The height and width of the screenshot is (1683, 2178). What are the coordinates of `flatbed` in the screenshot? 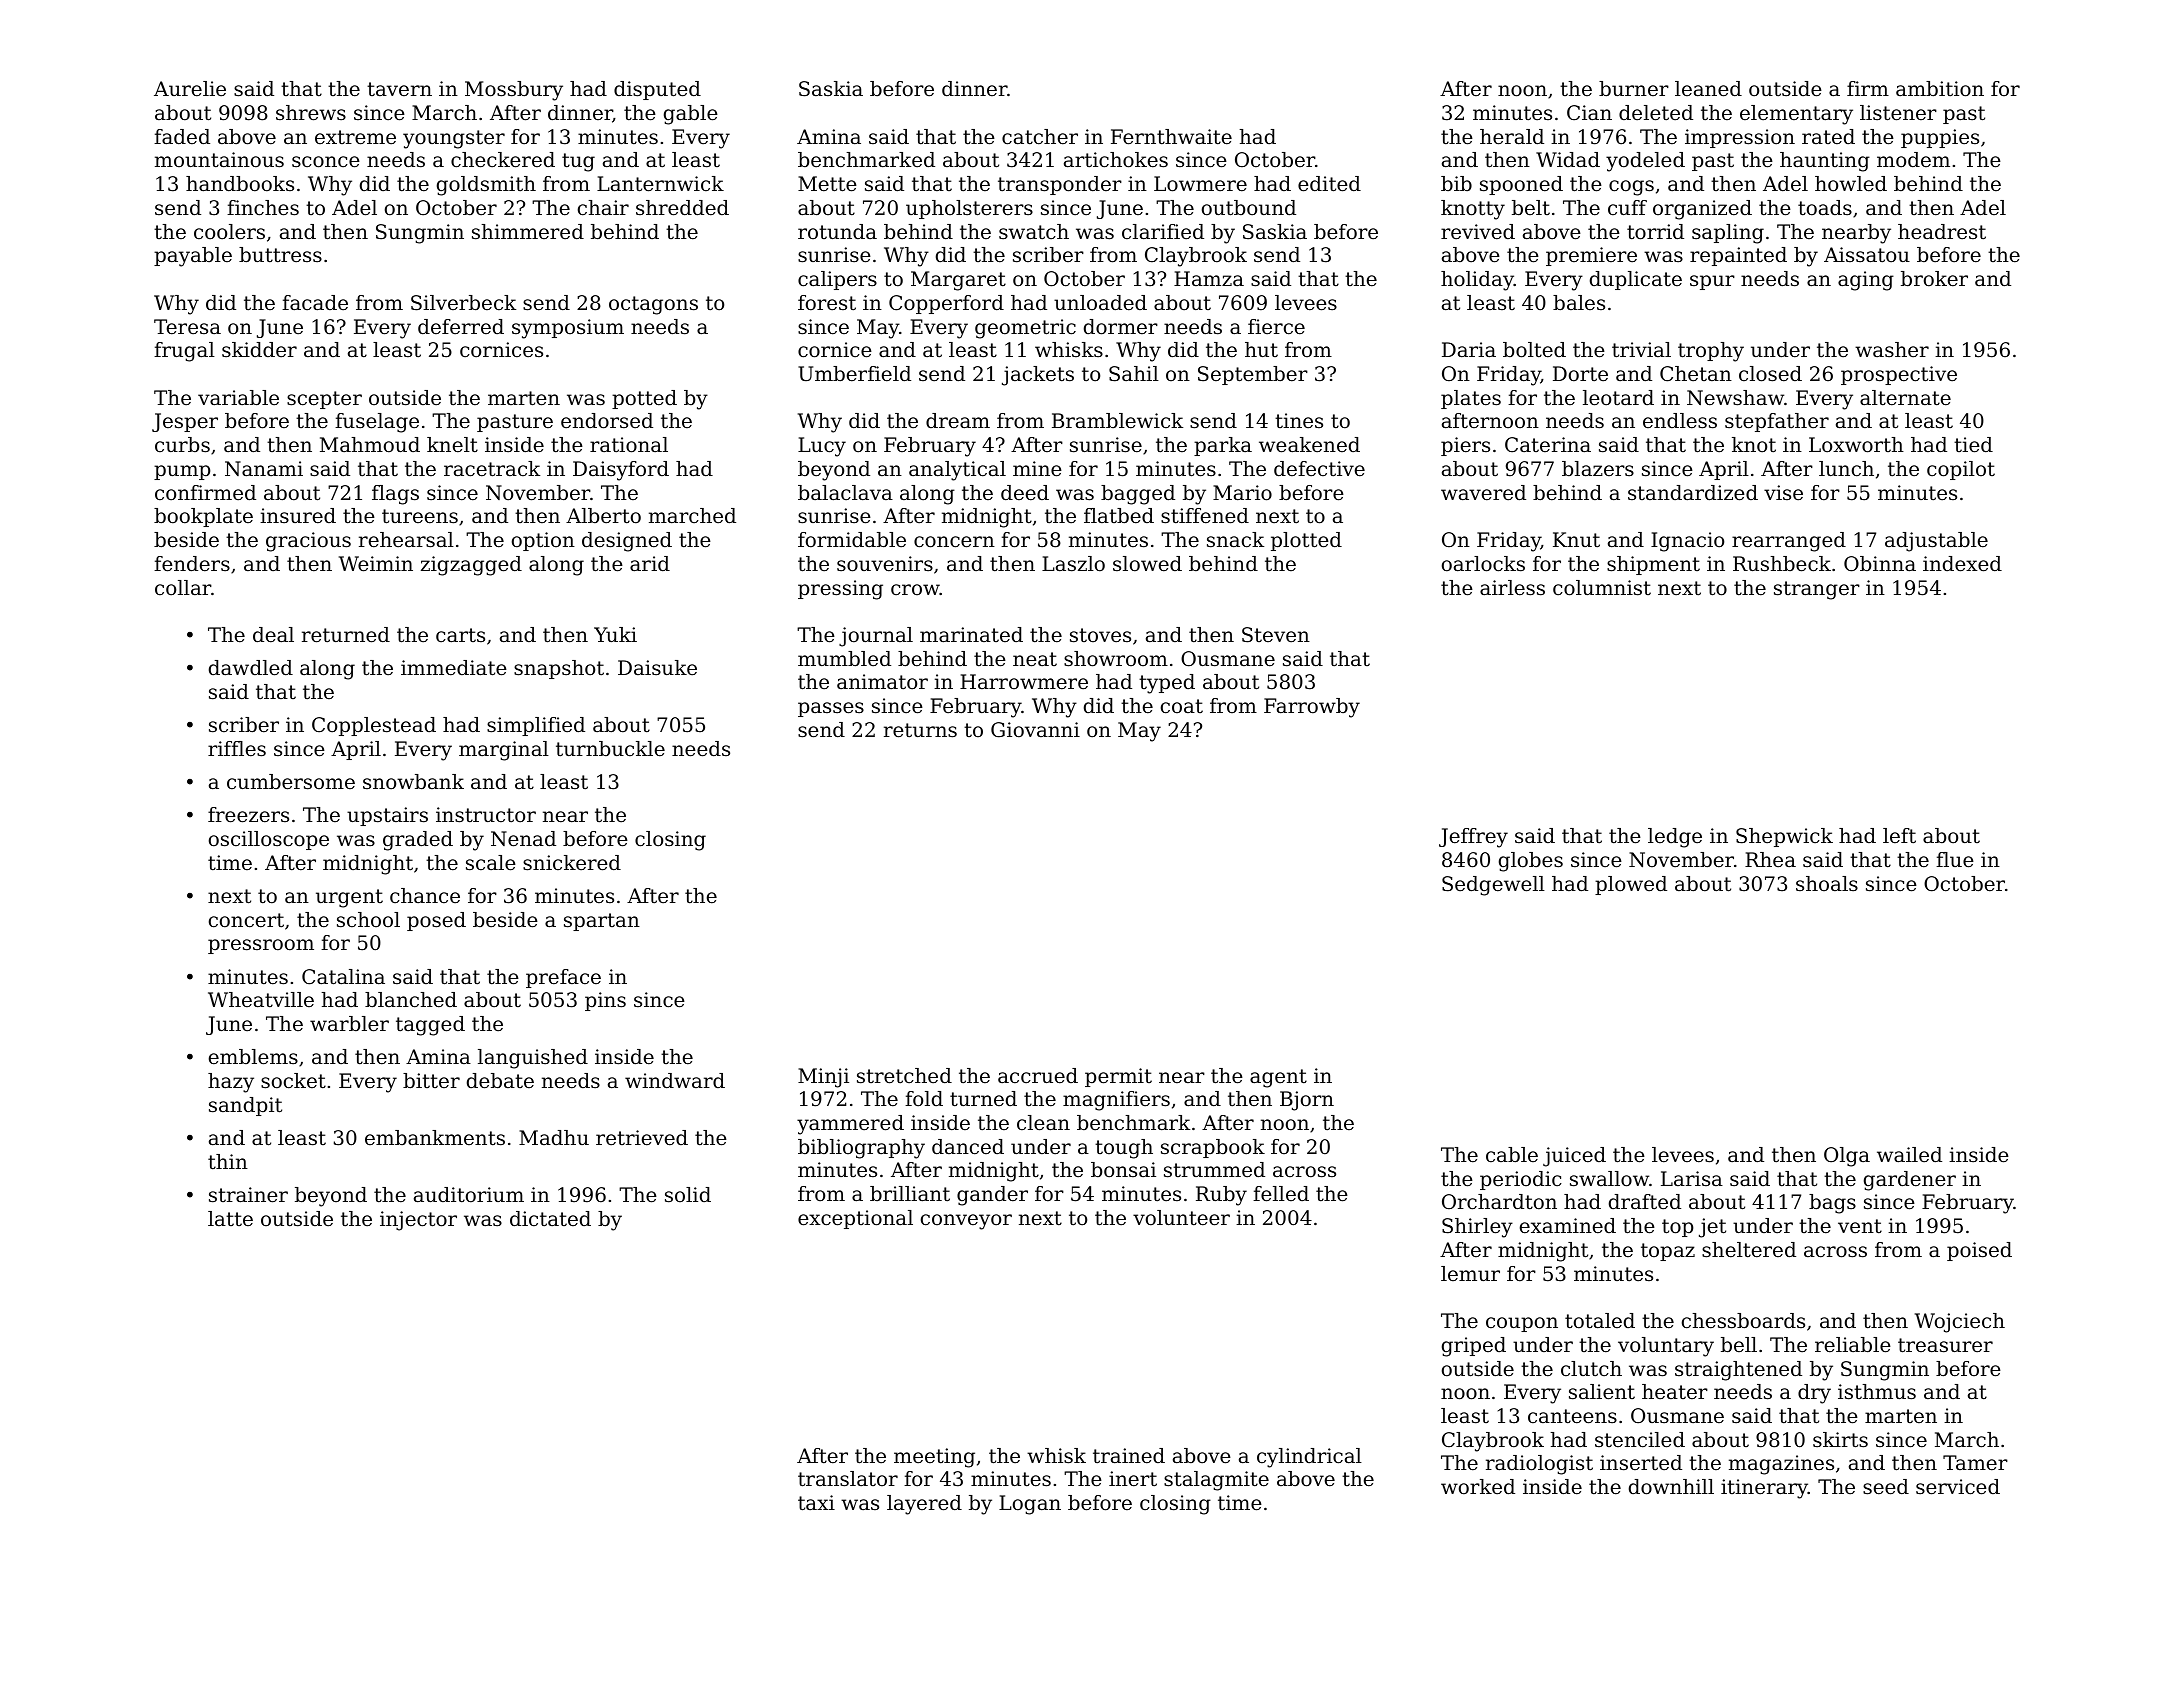 It's located at (1119, 516).
